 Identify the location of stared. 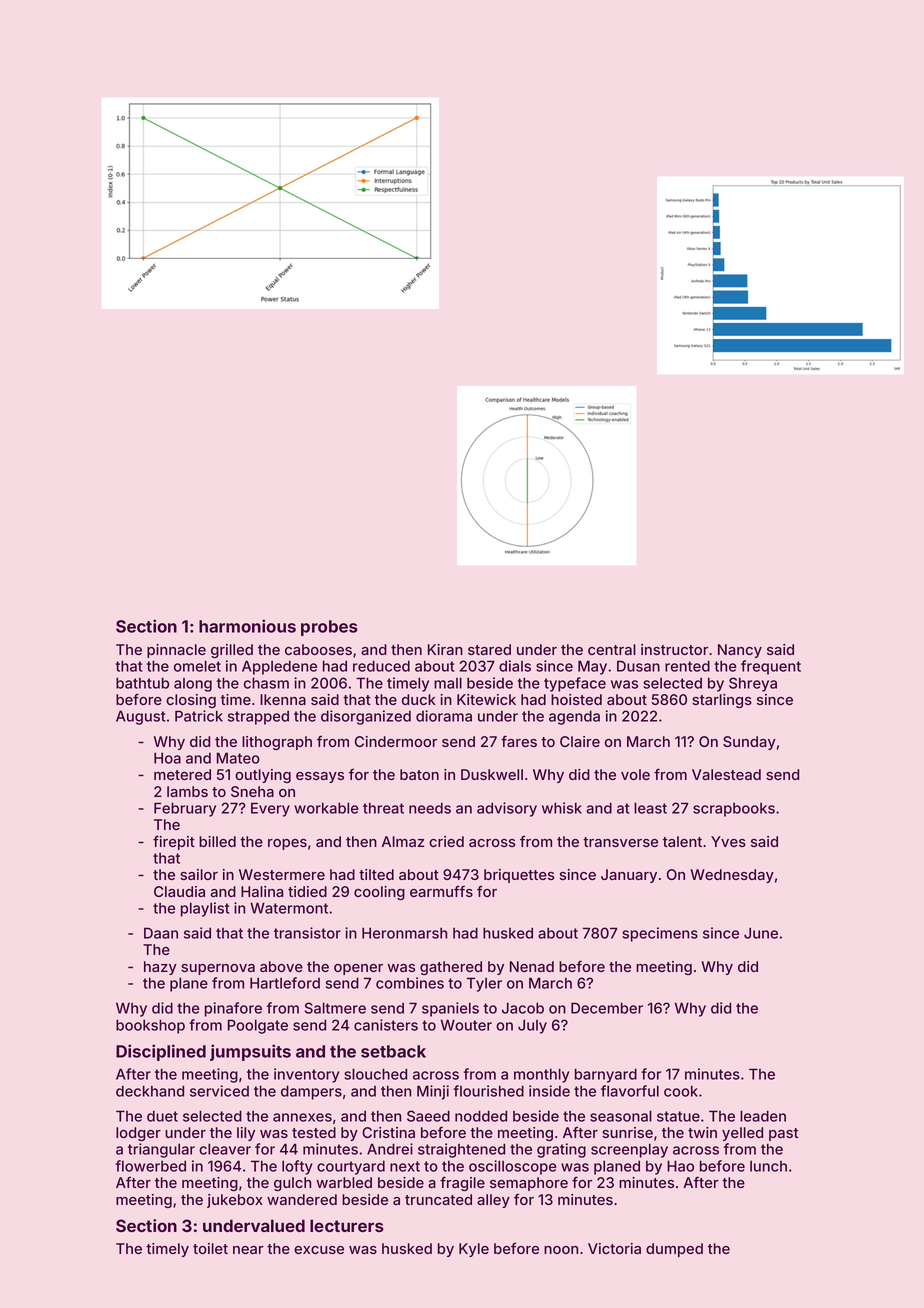
(489, 649).
